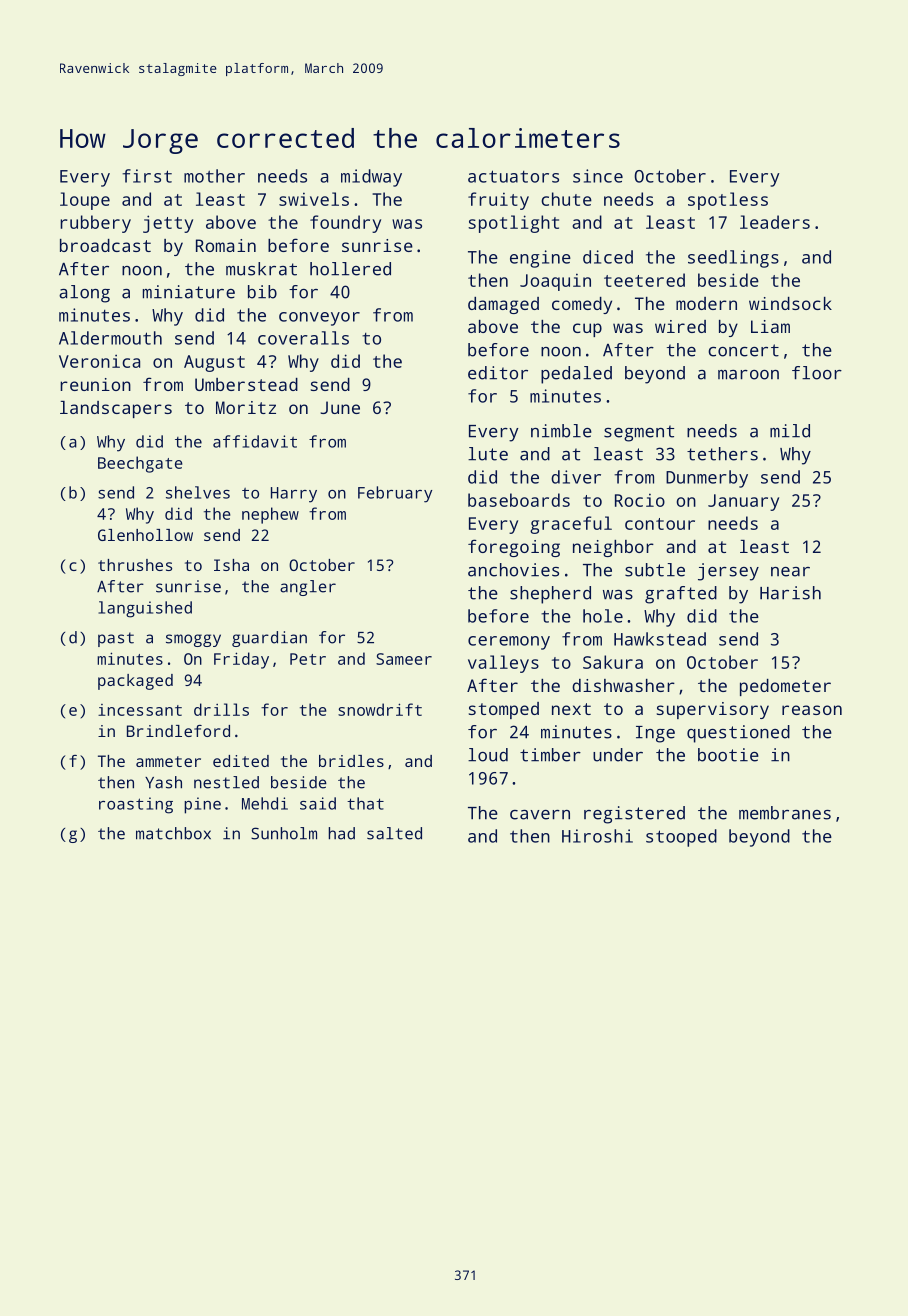 This screenshot has width=908, height=1316. I want to click on spotless, so click(728, 201).
